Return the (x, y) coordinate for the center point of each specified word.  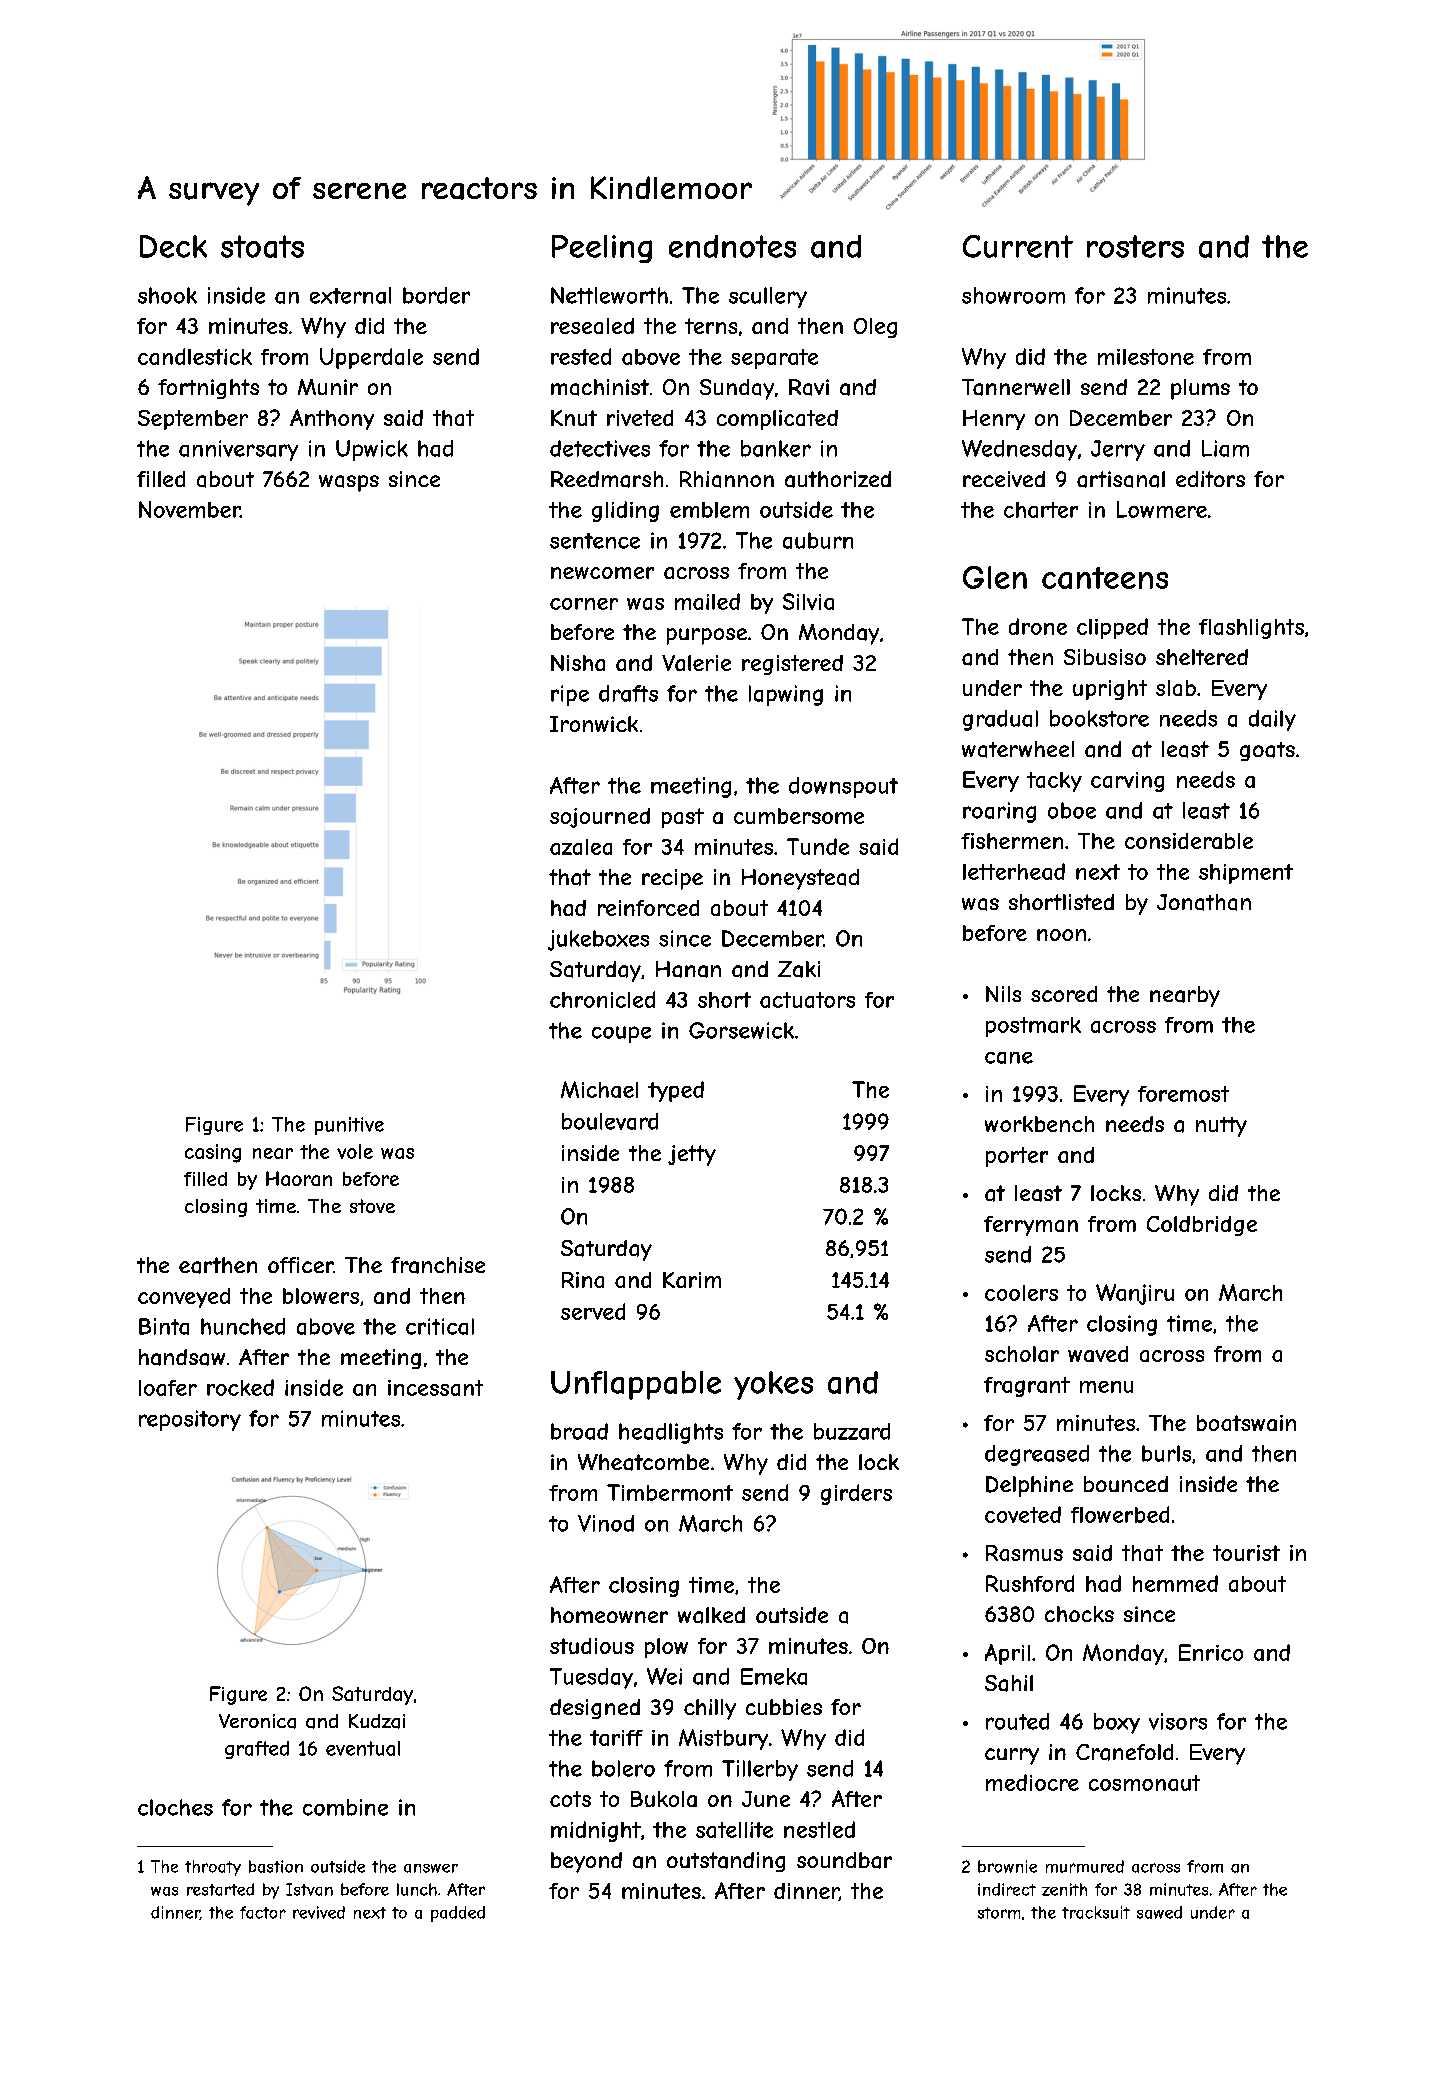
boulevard (610, 1121)
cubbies (784, 1707)
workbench (1039, 1124)
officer (300, 1265)
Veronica (257, 1721)
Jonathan (1204, 902)
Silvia (808, 601)
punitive (349, 1126)
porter (1017, 1157)
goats (1267, 751)
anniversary (238, 450)
